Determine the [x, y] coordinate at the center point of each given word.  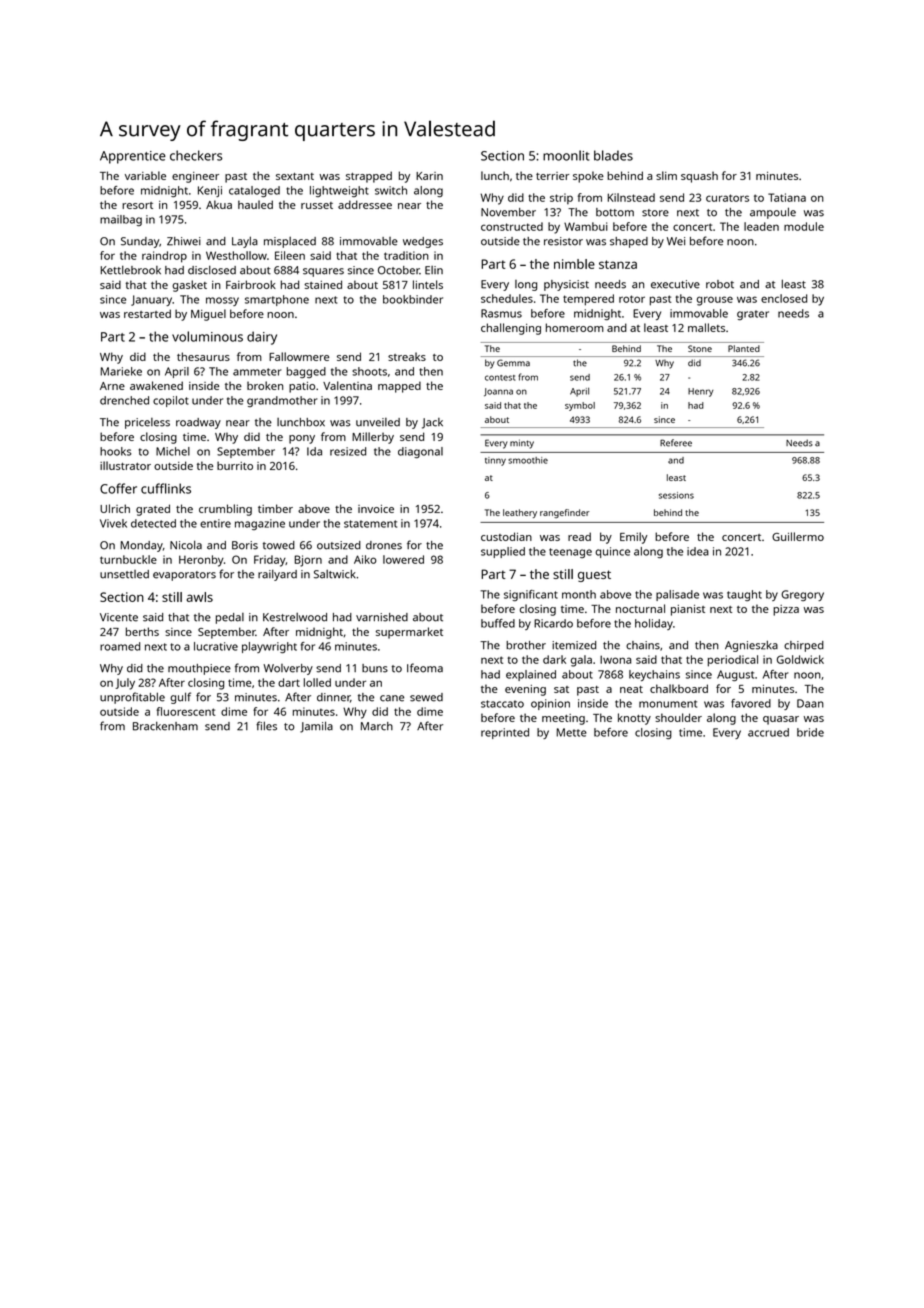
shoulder [678, 717]
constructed [512, 226]
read [579, 536]
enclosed [784, 298]
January [151, 300]
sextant [295, 176]
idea [698, 551]
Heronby [201, 561]
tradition [406, 255]
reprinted [505, 733]
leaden [761, 226]
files [266, 726]
